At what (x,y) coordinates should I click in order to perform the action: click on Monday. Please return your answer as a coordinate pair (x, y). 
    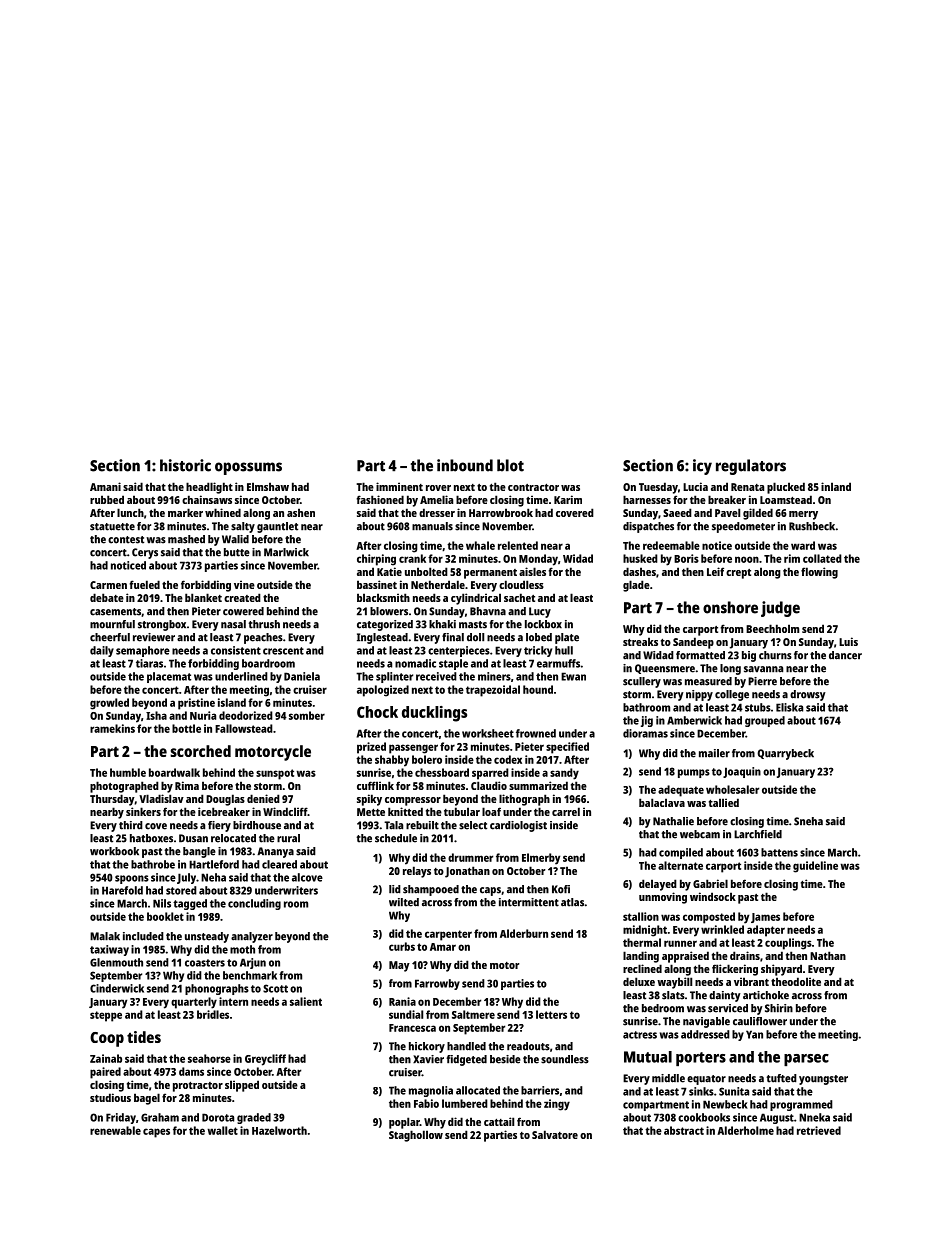
    Looking at the image, I should click on (538, 560).
